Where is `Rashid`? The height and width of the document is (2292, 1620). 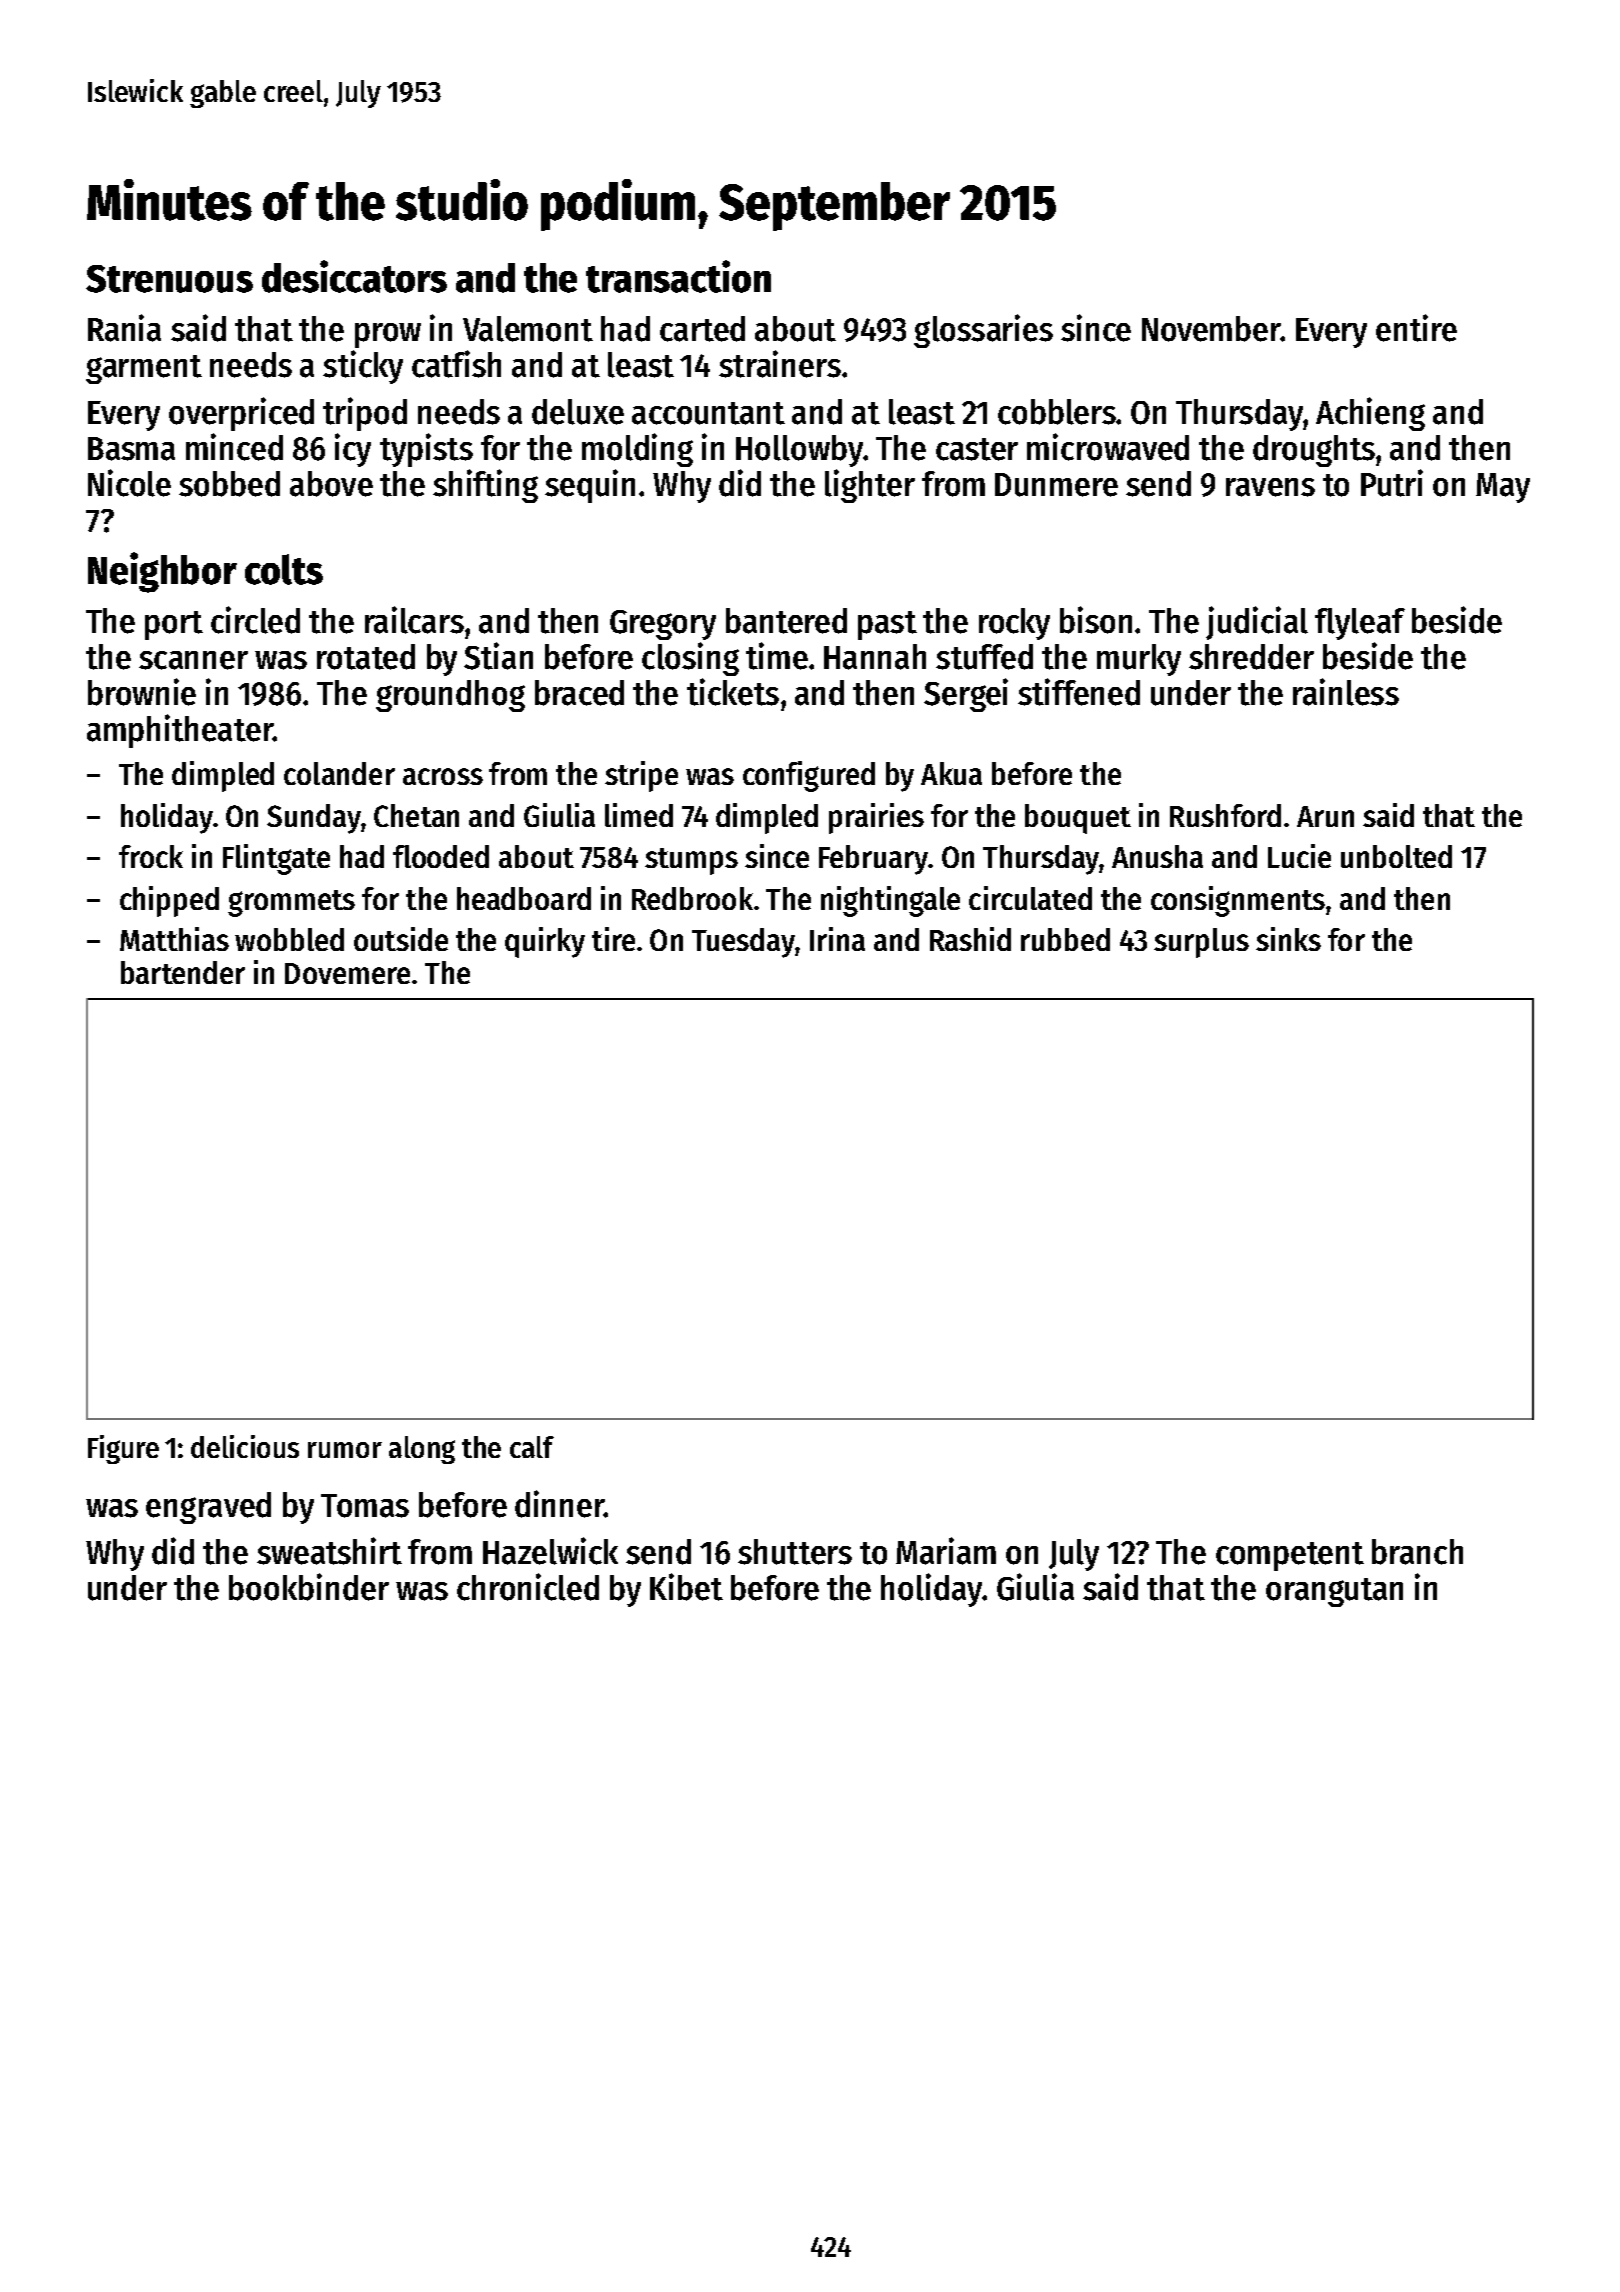
Rashid is located at coordinates (970, 939).
